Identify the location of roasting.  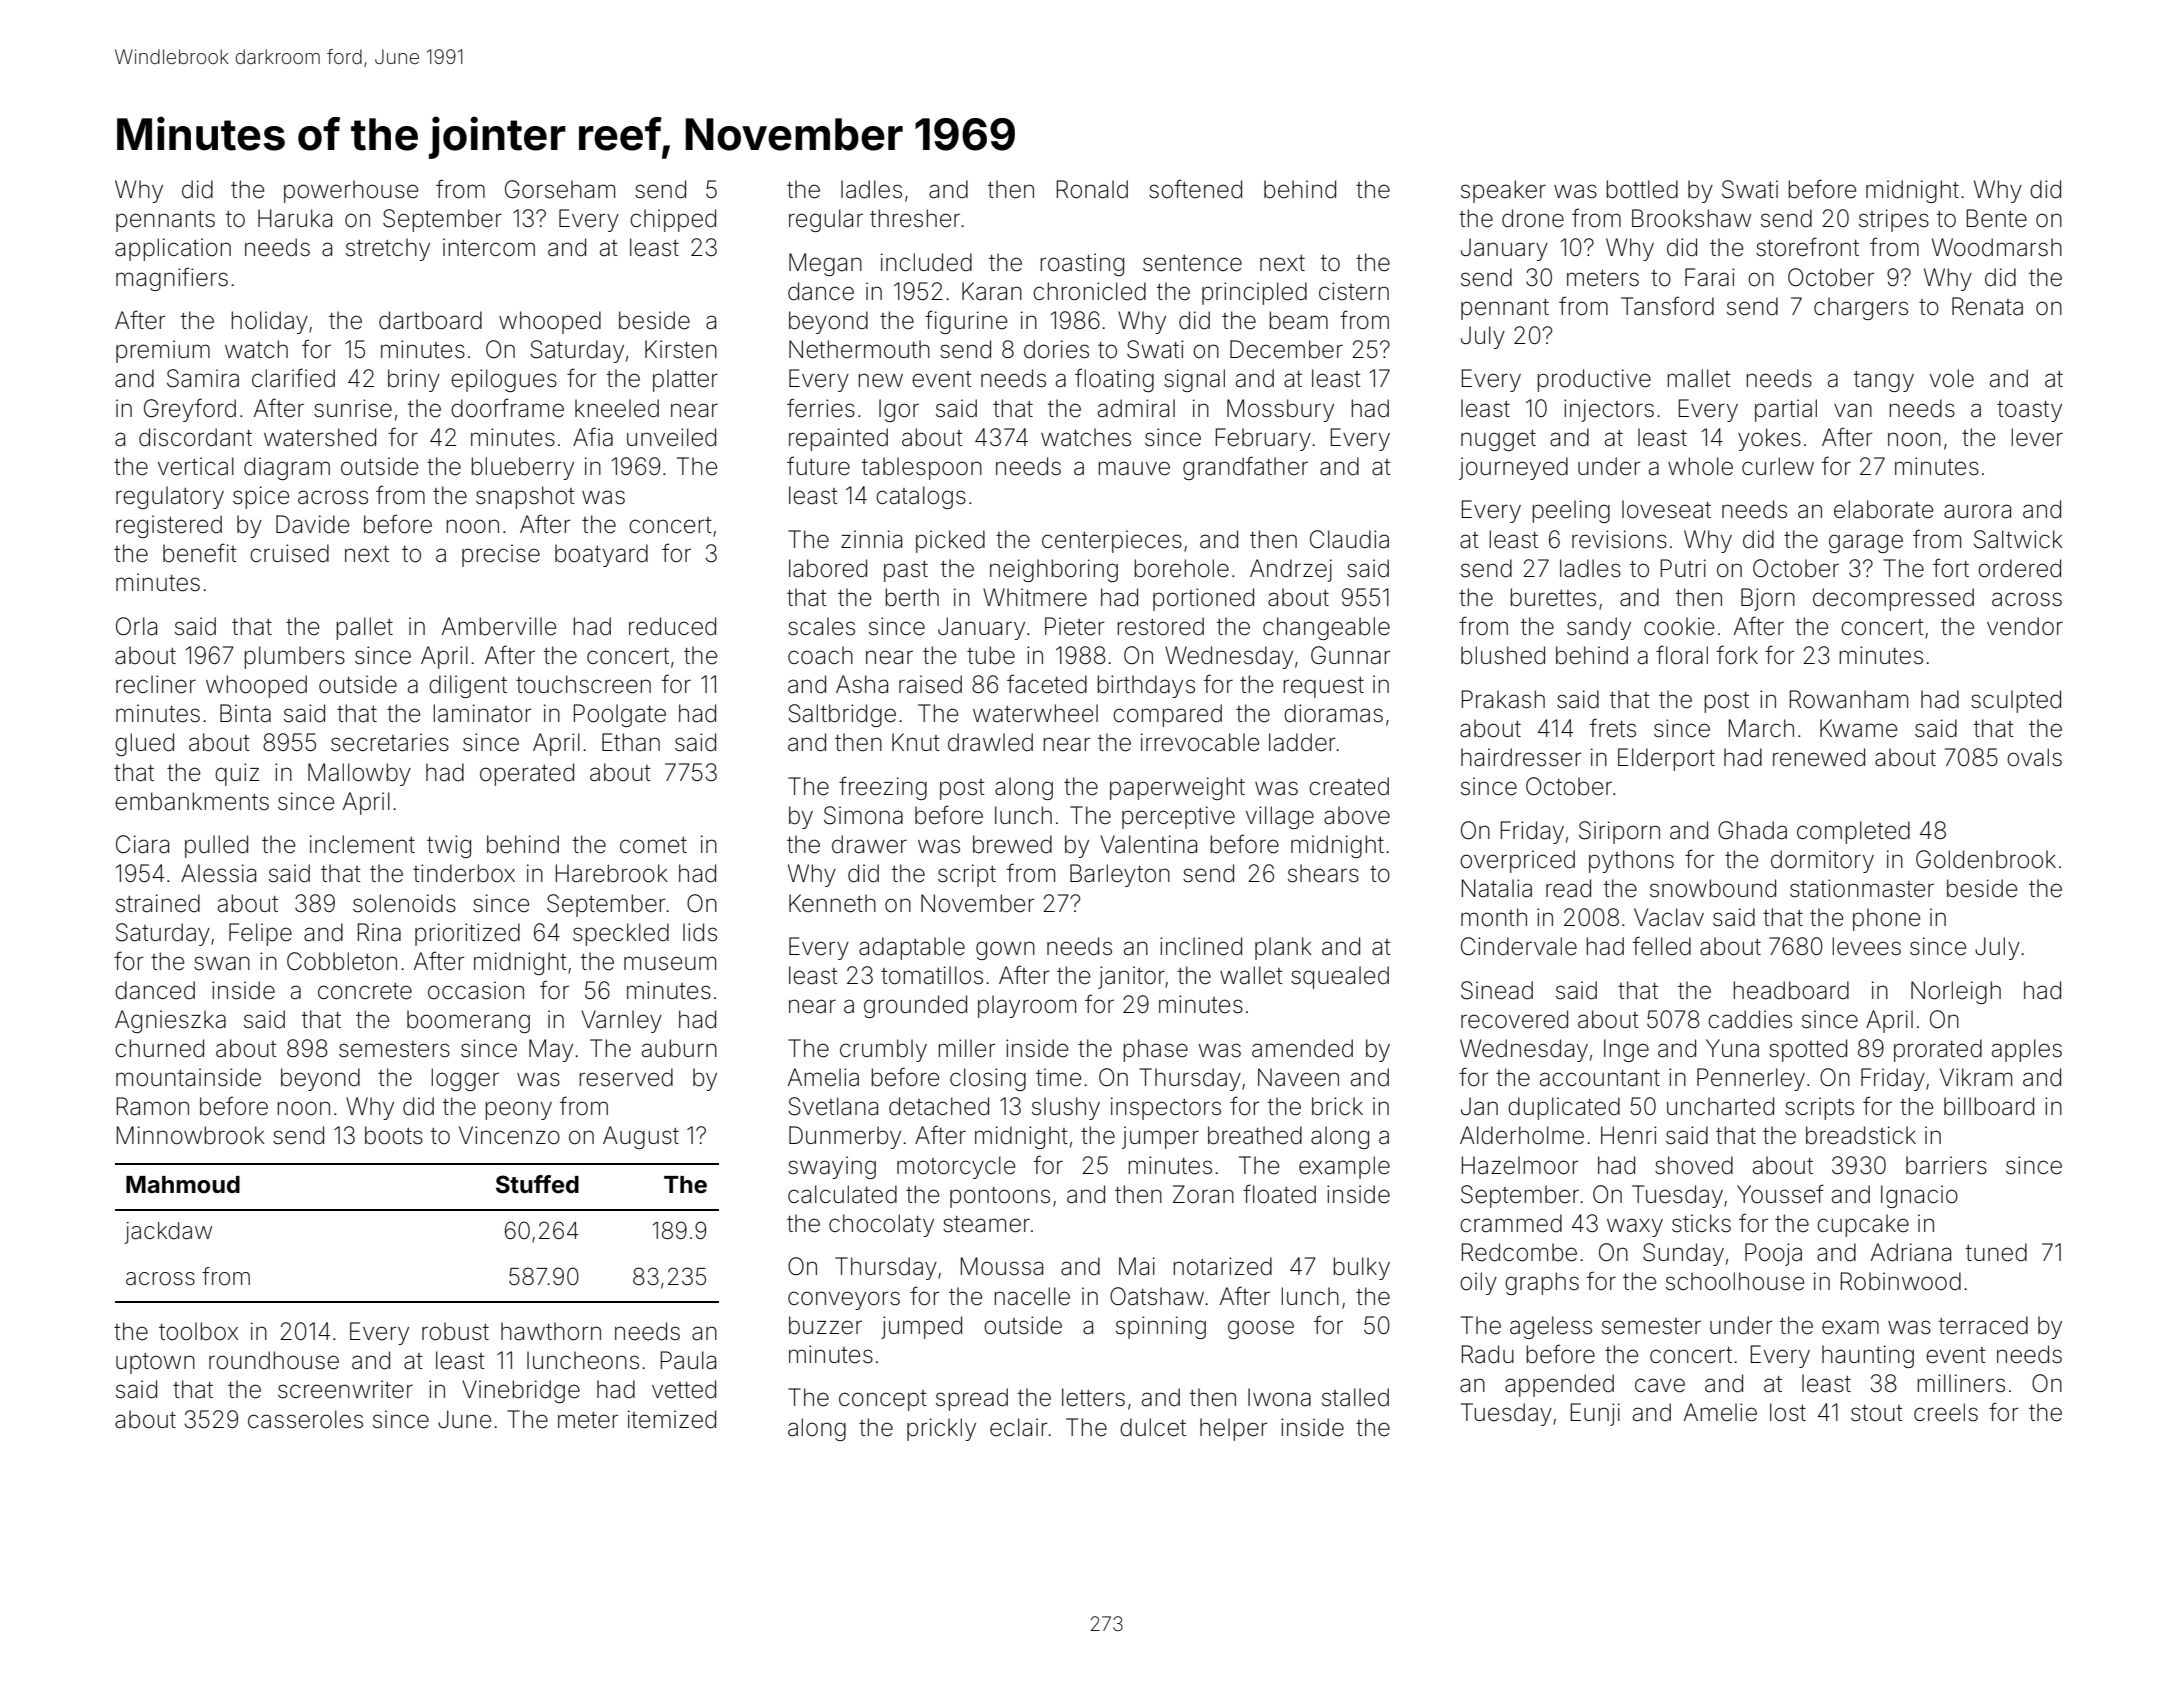
(1082, 264).
